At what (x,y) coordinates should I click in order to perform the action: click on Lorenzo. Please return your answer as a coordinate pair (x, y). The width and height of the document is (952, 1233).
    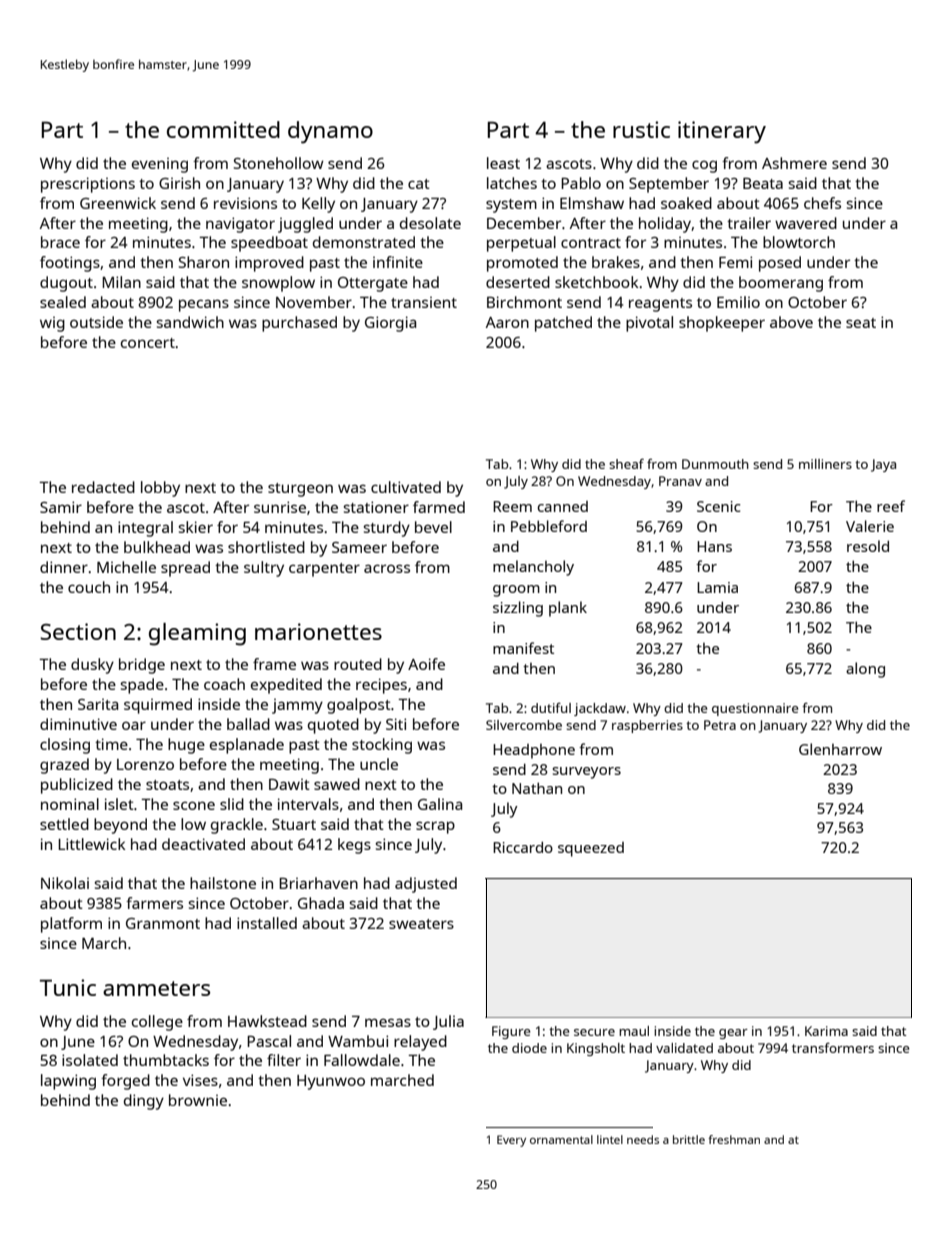
    Looking at the image, I should click on (145, 764).
